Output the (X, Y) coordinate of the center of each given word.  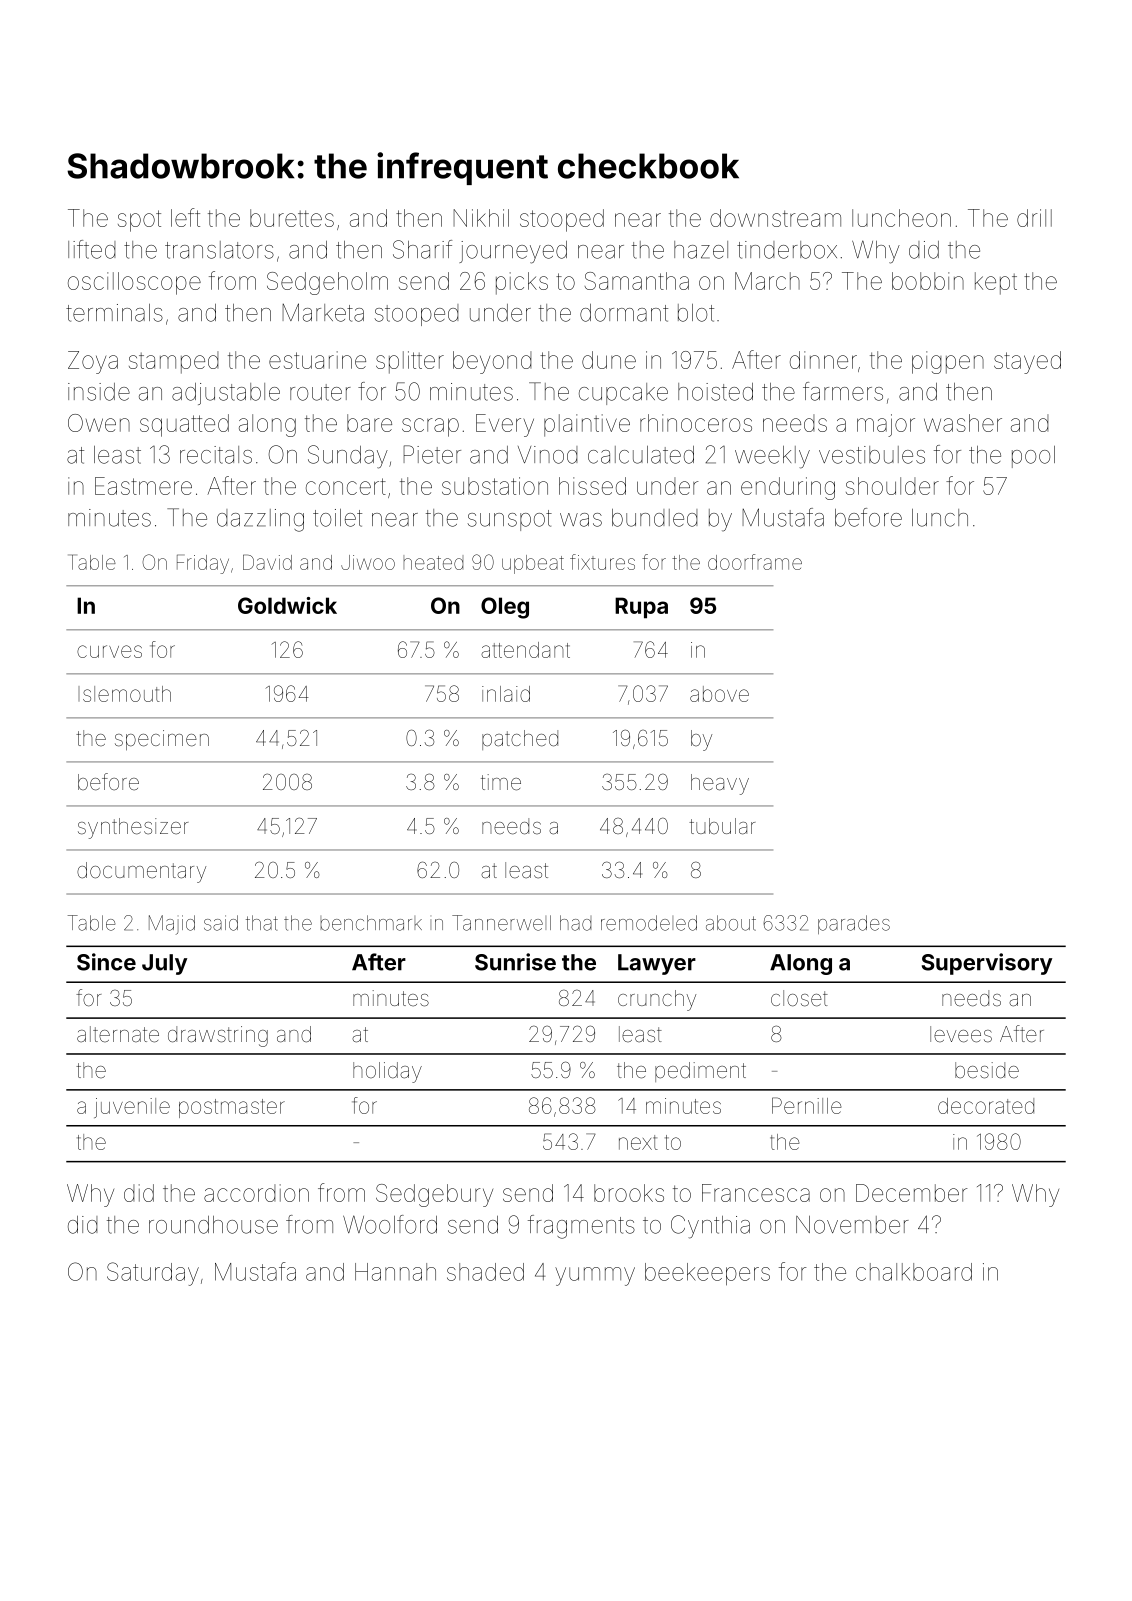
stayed (1027, 362)
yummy (595, 1276)
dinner (823, 360)
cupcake (623, 394)
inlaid (506, 694)
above (719, 694)
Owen (99, 423)
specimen (162, 740)
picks (522, 283)
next (638, 1142)
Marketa (323, 312)
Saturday (153, 1274)
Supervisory (987, 964)
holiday (387, 1072)
